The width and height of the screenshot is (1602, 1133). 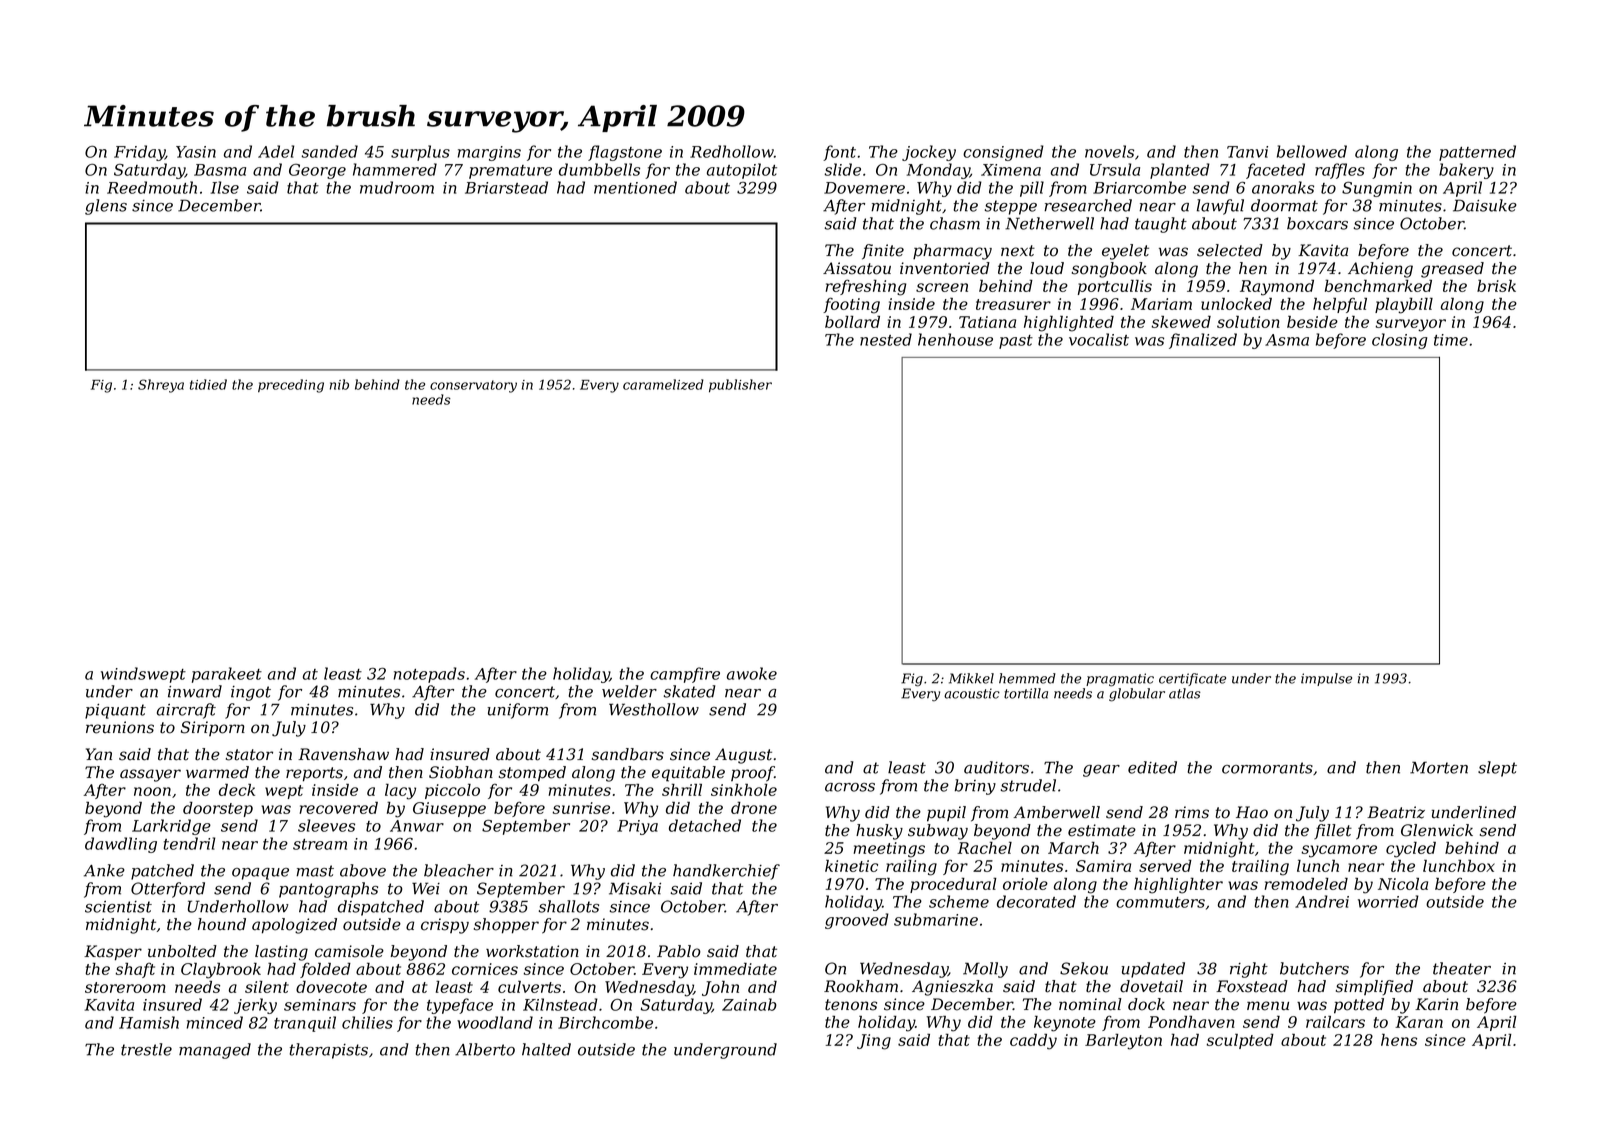 I want to click on Aissatou, so click(x=857, y=268).
